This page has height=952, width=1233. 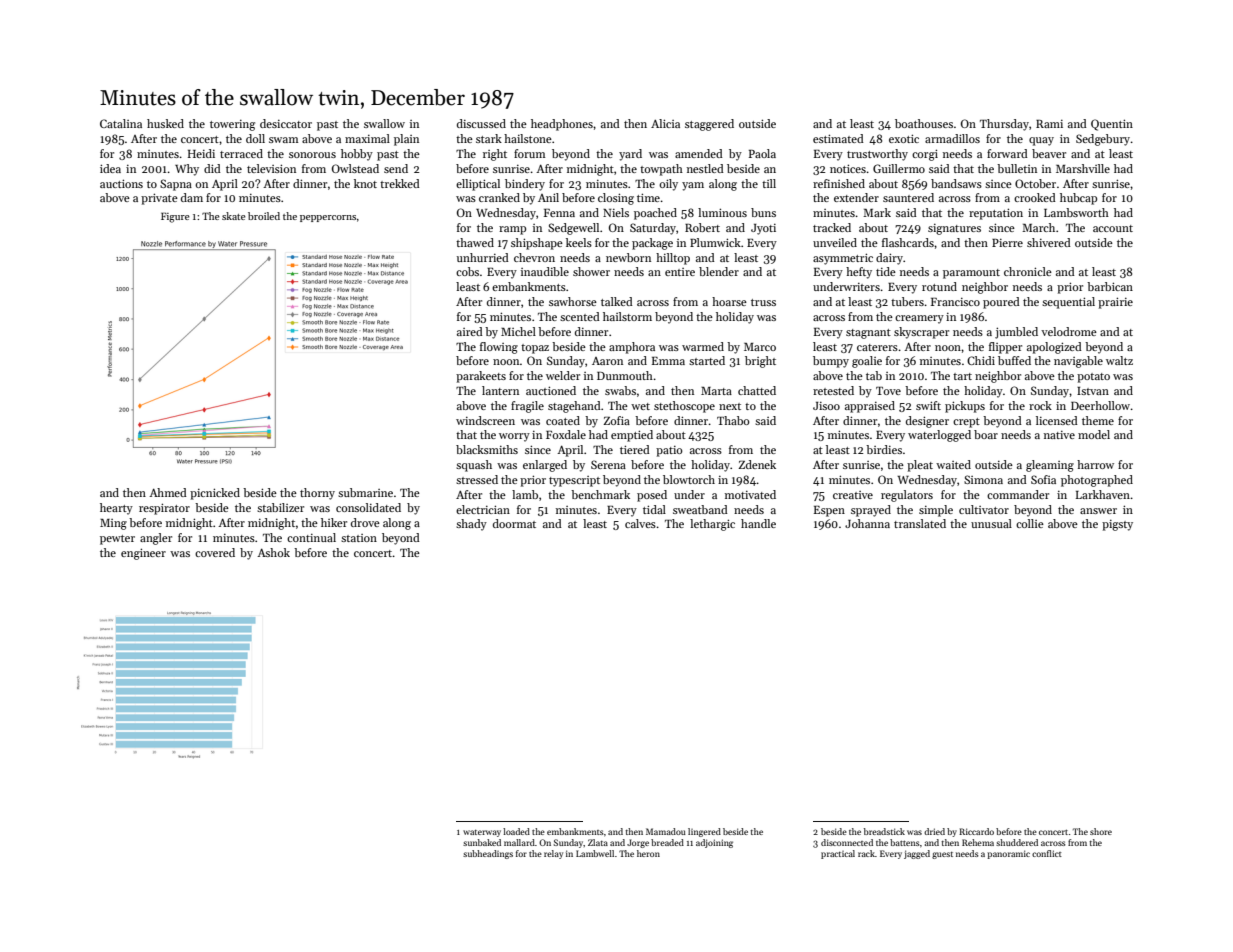 I want to click on shore, so click(x=1101, y=831).
